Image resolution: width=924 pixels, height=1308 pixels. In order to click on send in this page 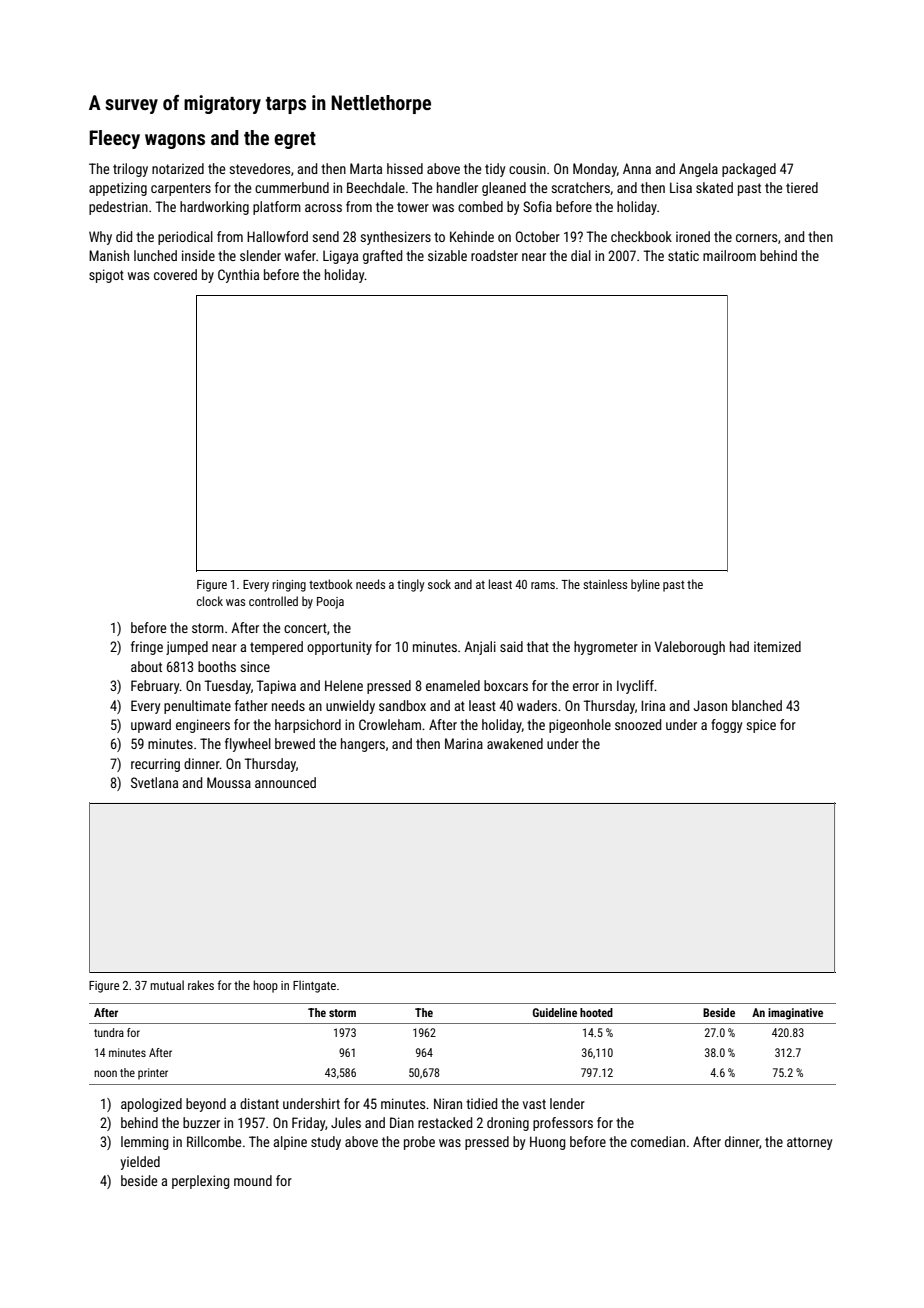, I will do `click(325, 236)`.
